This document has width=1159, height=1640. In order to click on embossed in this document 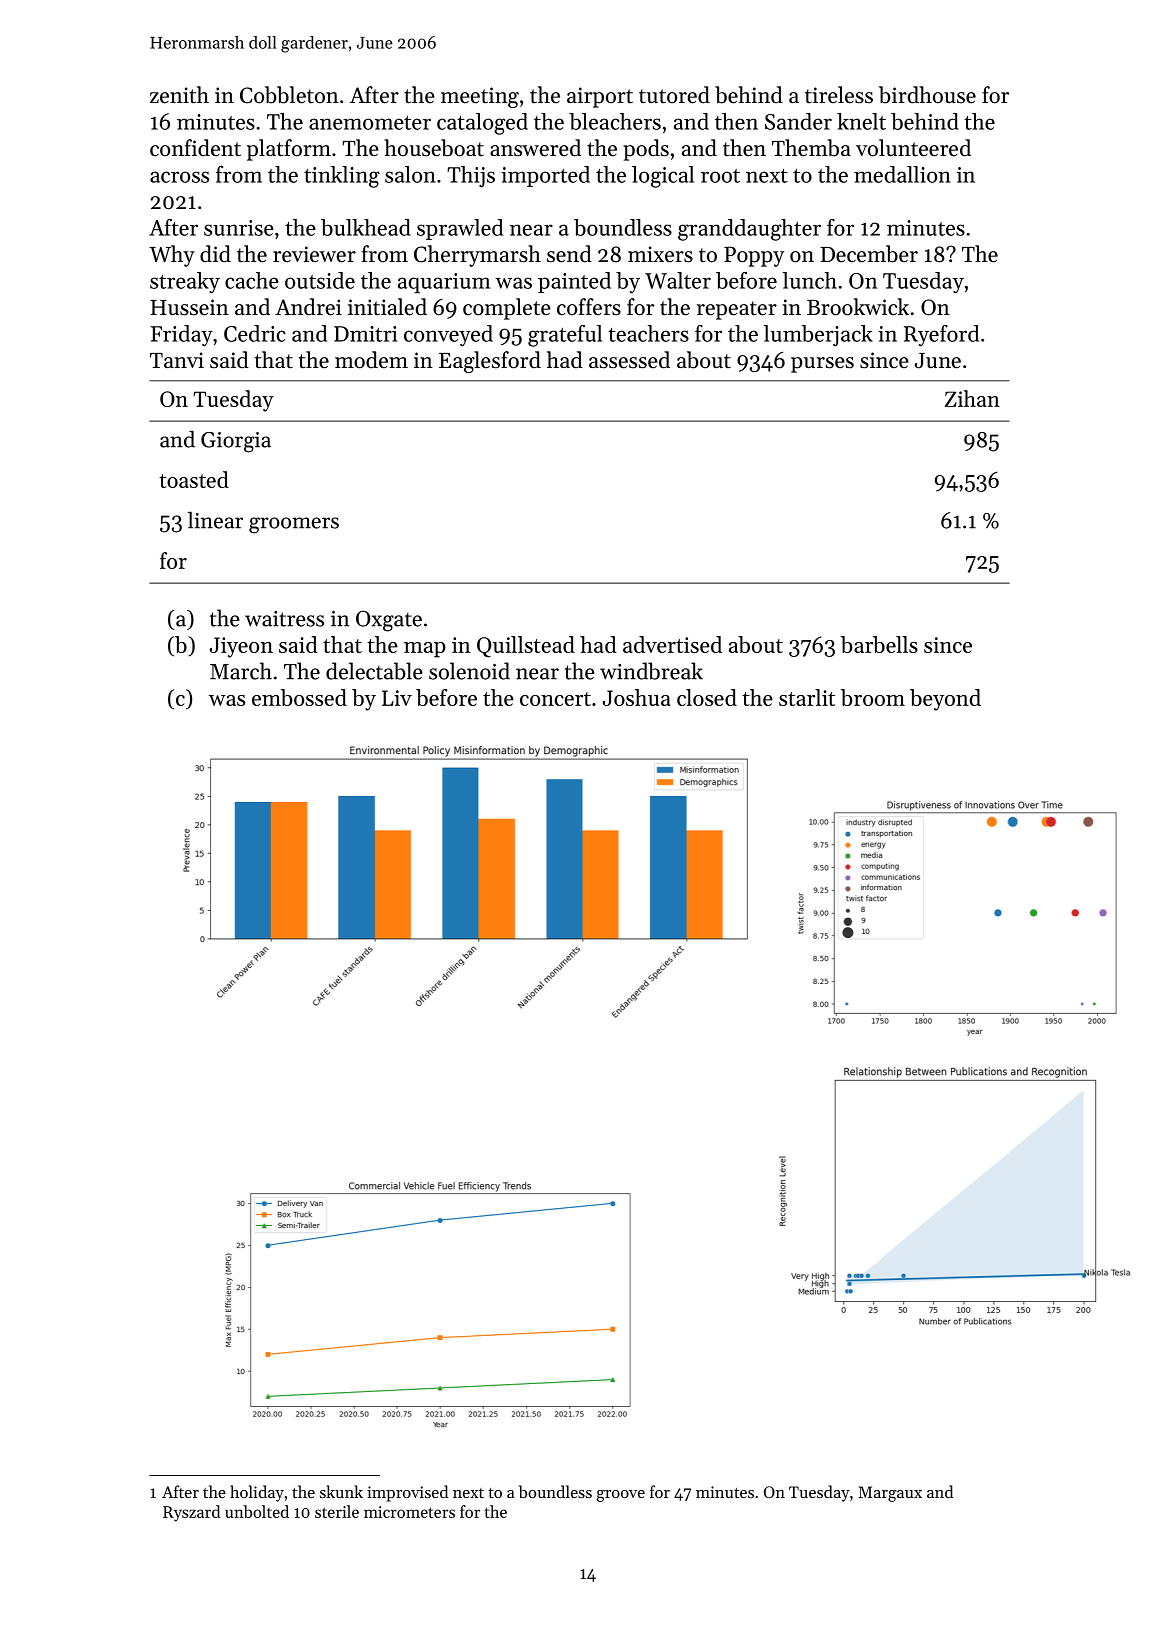, I will do `click(299, 697)`.
